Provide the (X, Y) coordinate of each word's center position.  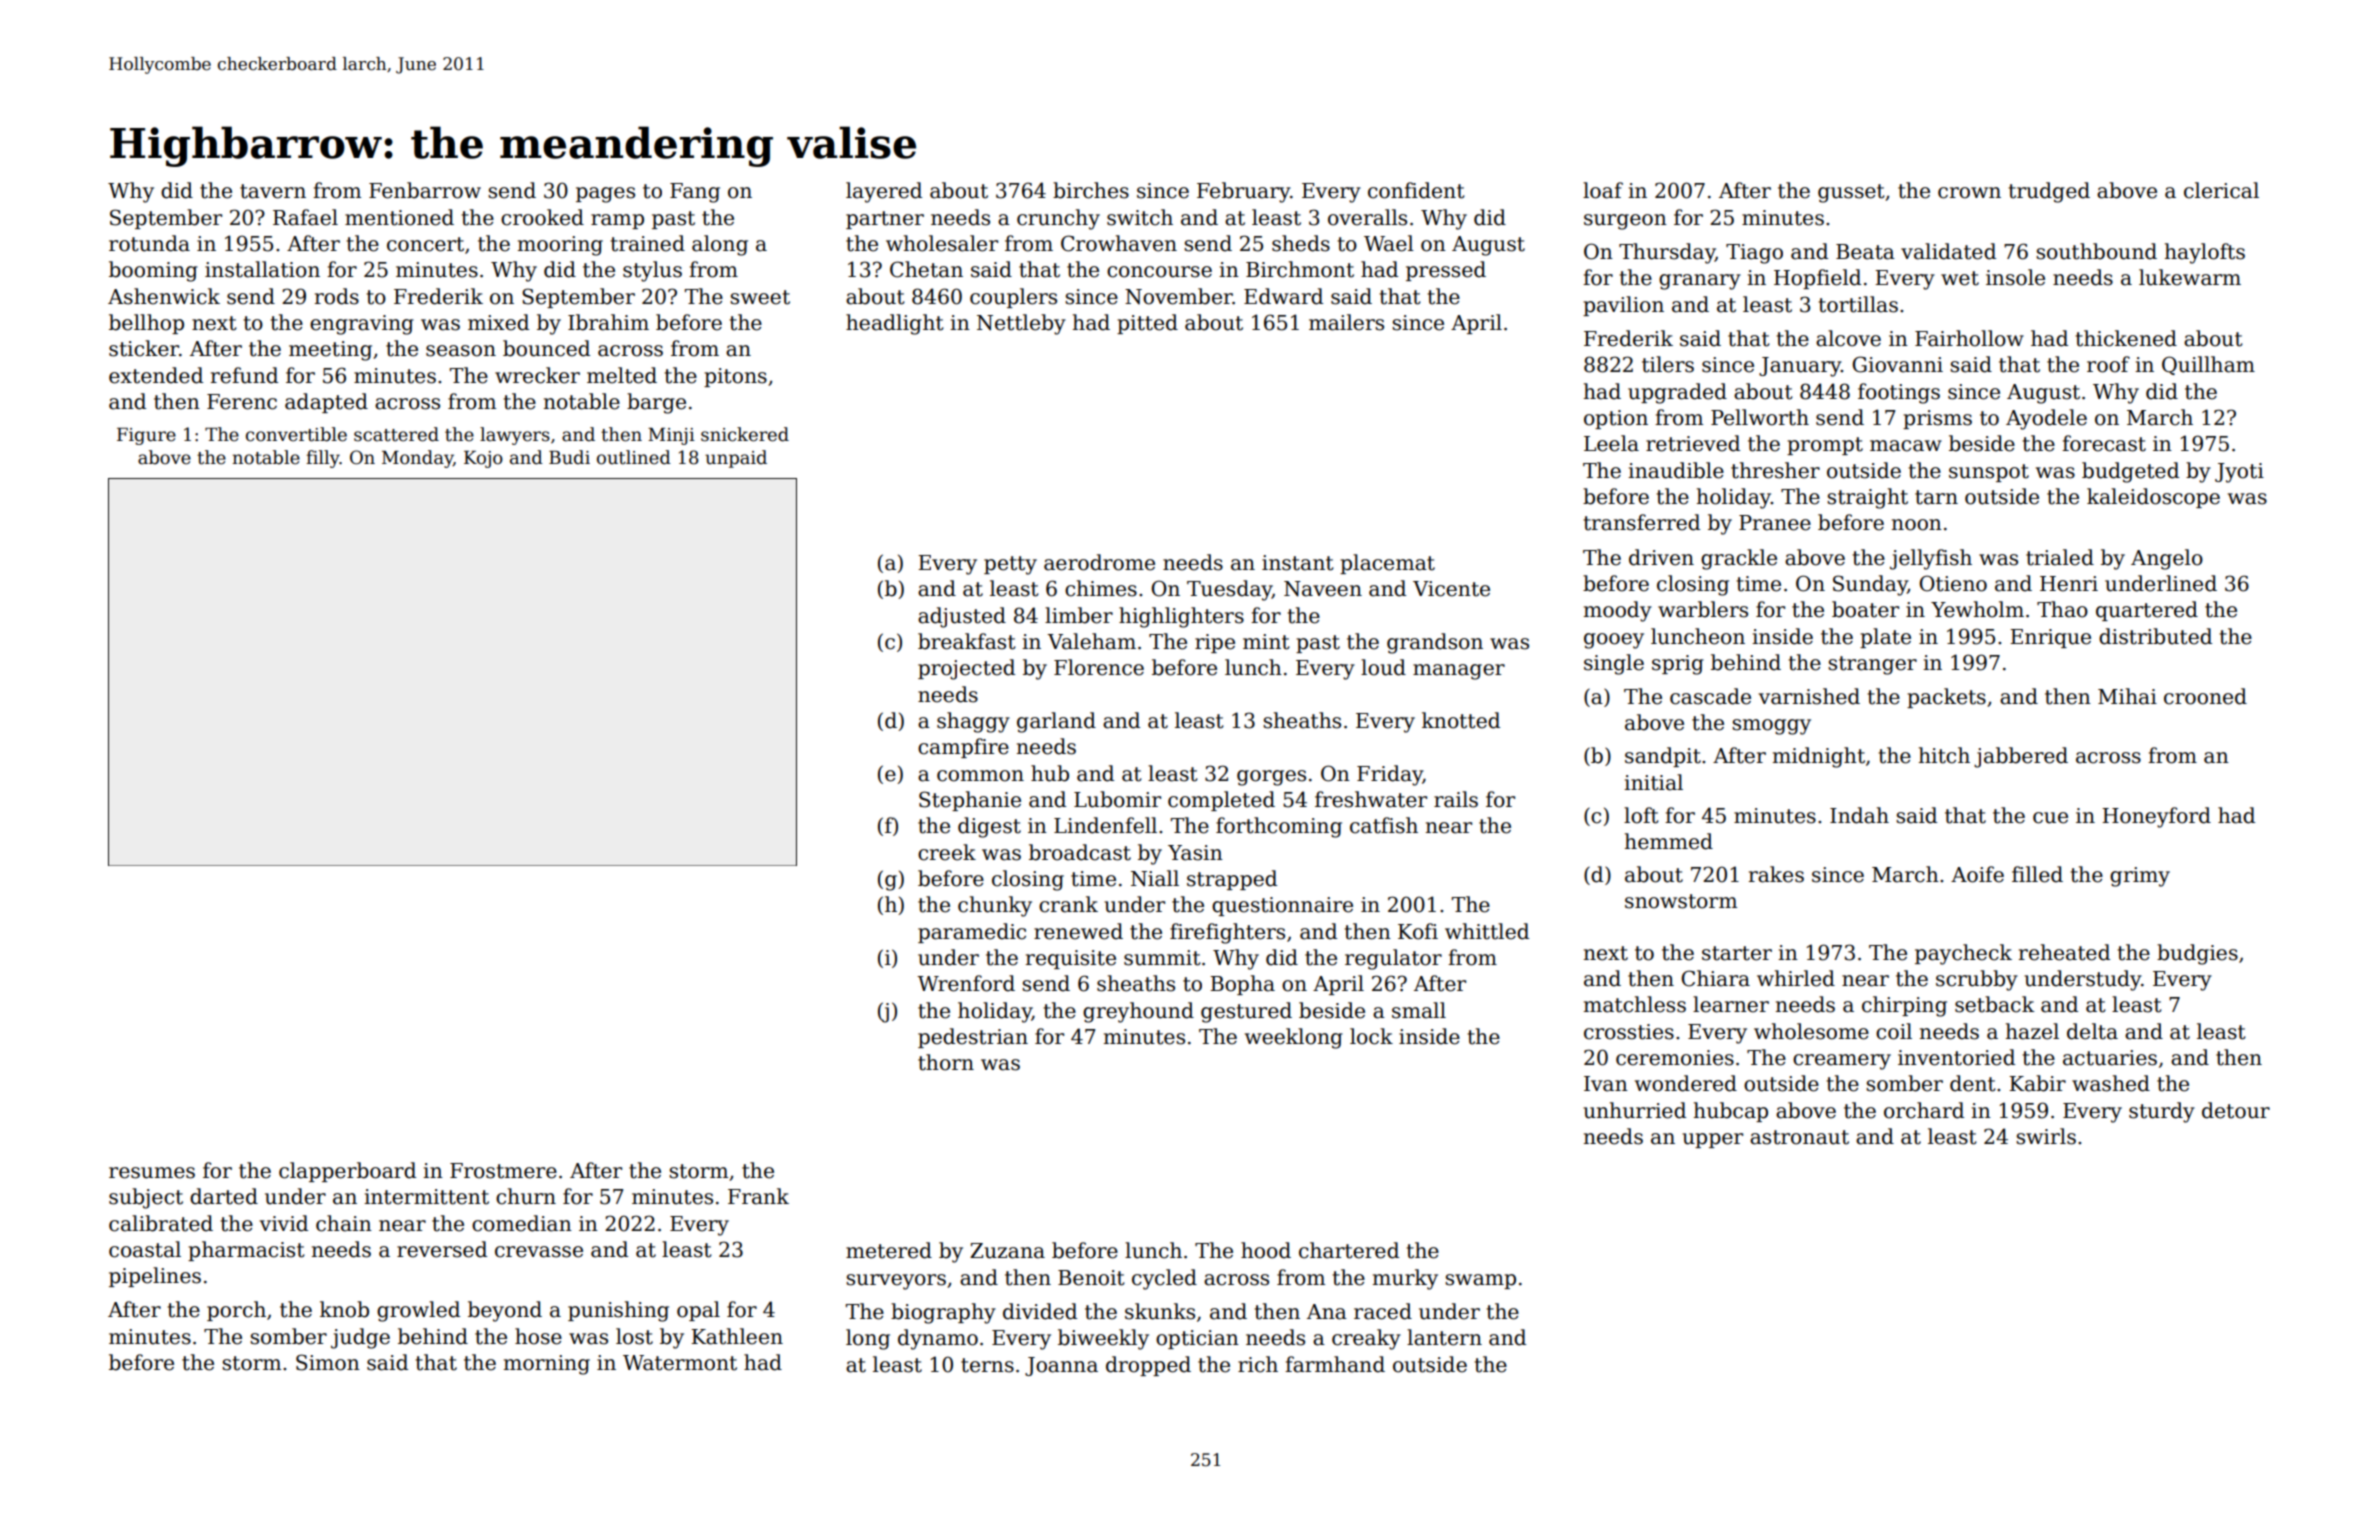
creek (947, 852)
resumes (152, 1173)
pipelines (155, 1277)
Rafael (305, 217)
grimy (2140, 877)
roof (2108, 364)
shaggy (973, 722)
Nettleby (1021, 324)
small (1419, 1010)
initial (1653, 782)
